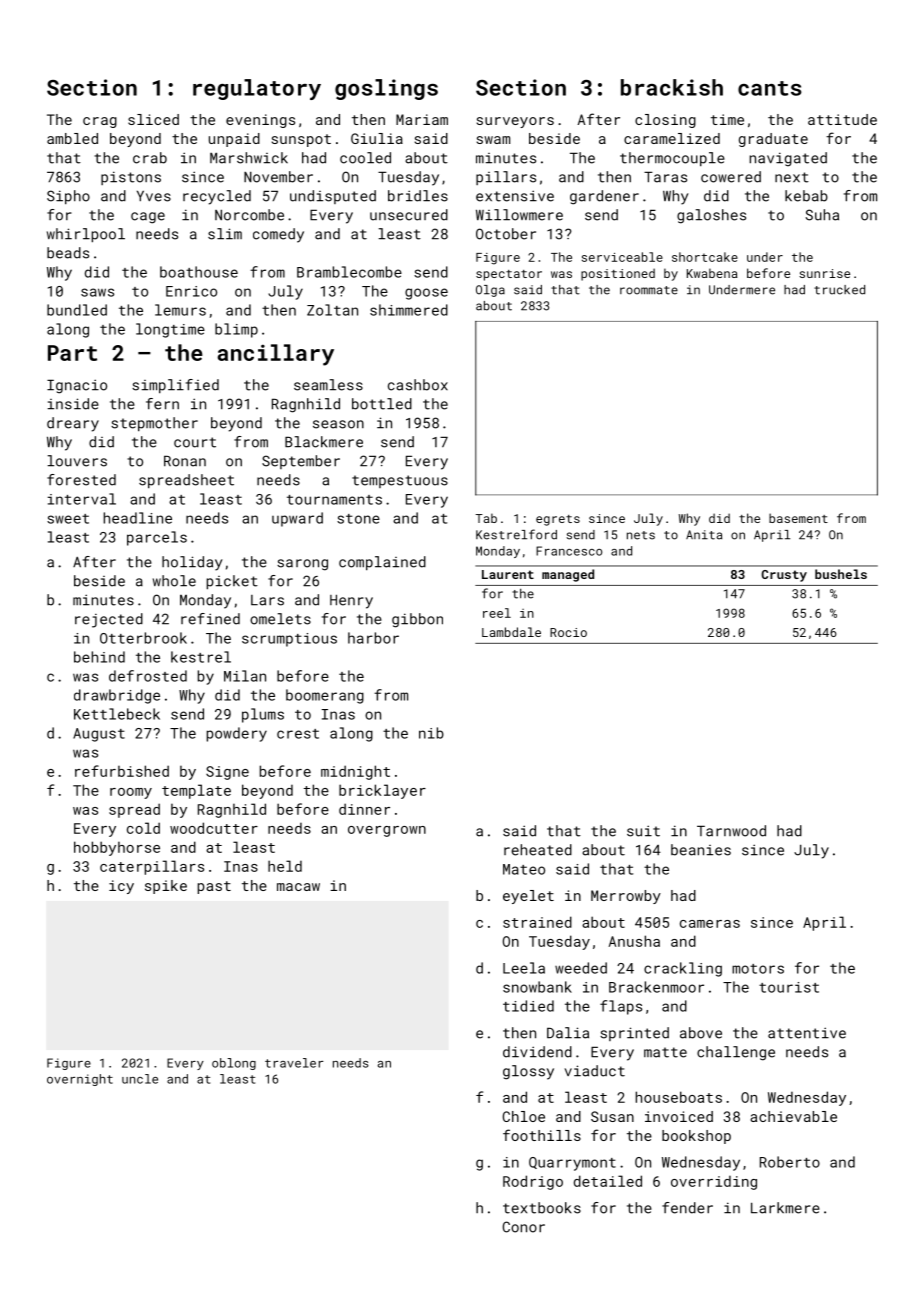  What do you see at coordinates (701, 1033) in the page?
I see `above` at bounding box center [701, 1033].
